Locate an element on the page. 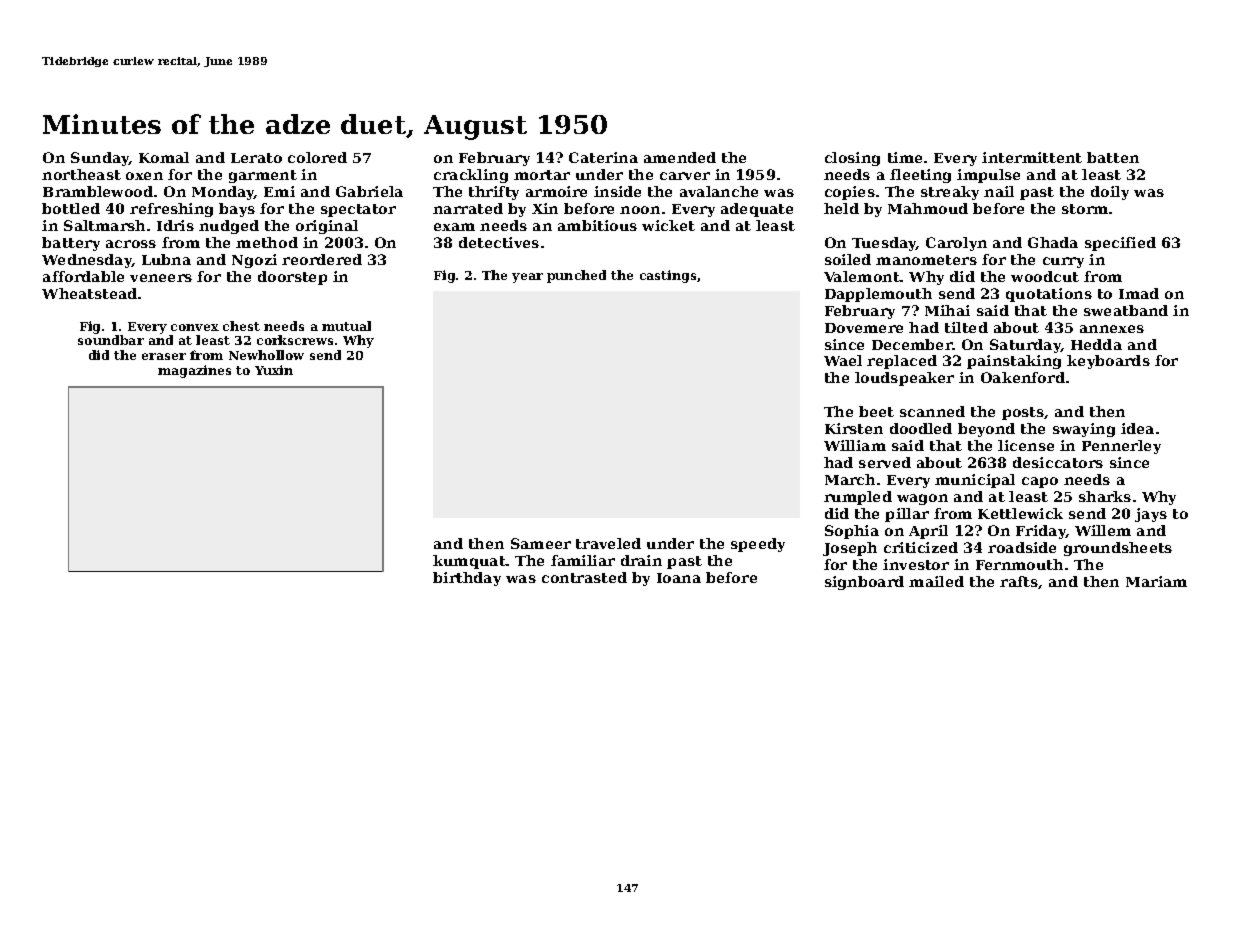 This page has width=1233, height=952. year is located at coordinates (527, 278).
